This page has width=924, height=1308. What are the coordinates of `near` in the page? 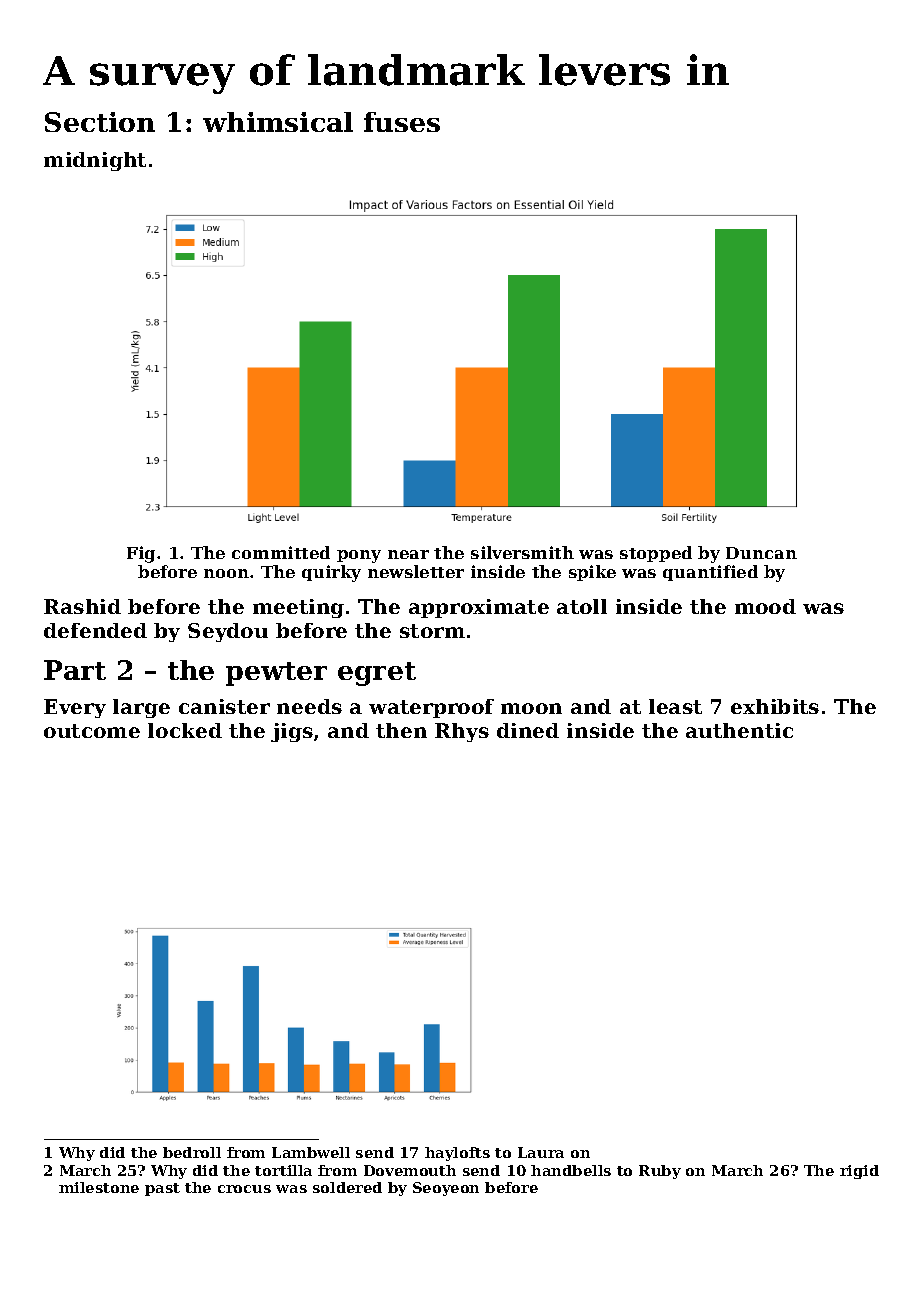 It's located at (408, 554).
